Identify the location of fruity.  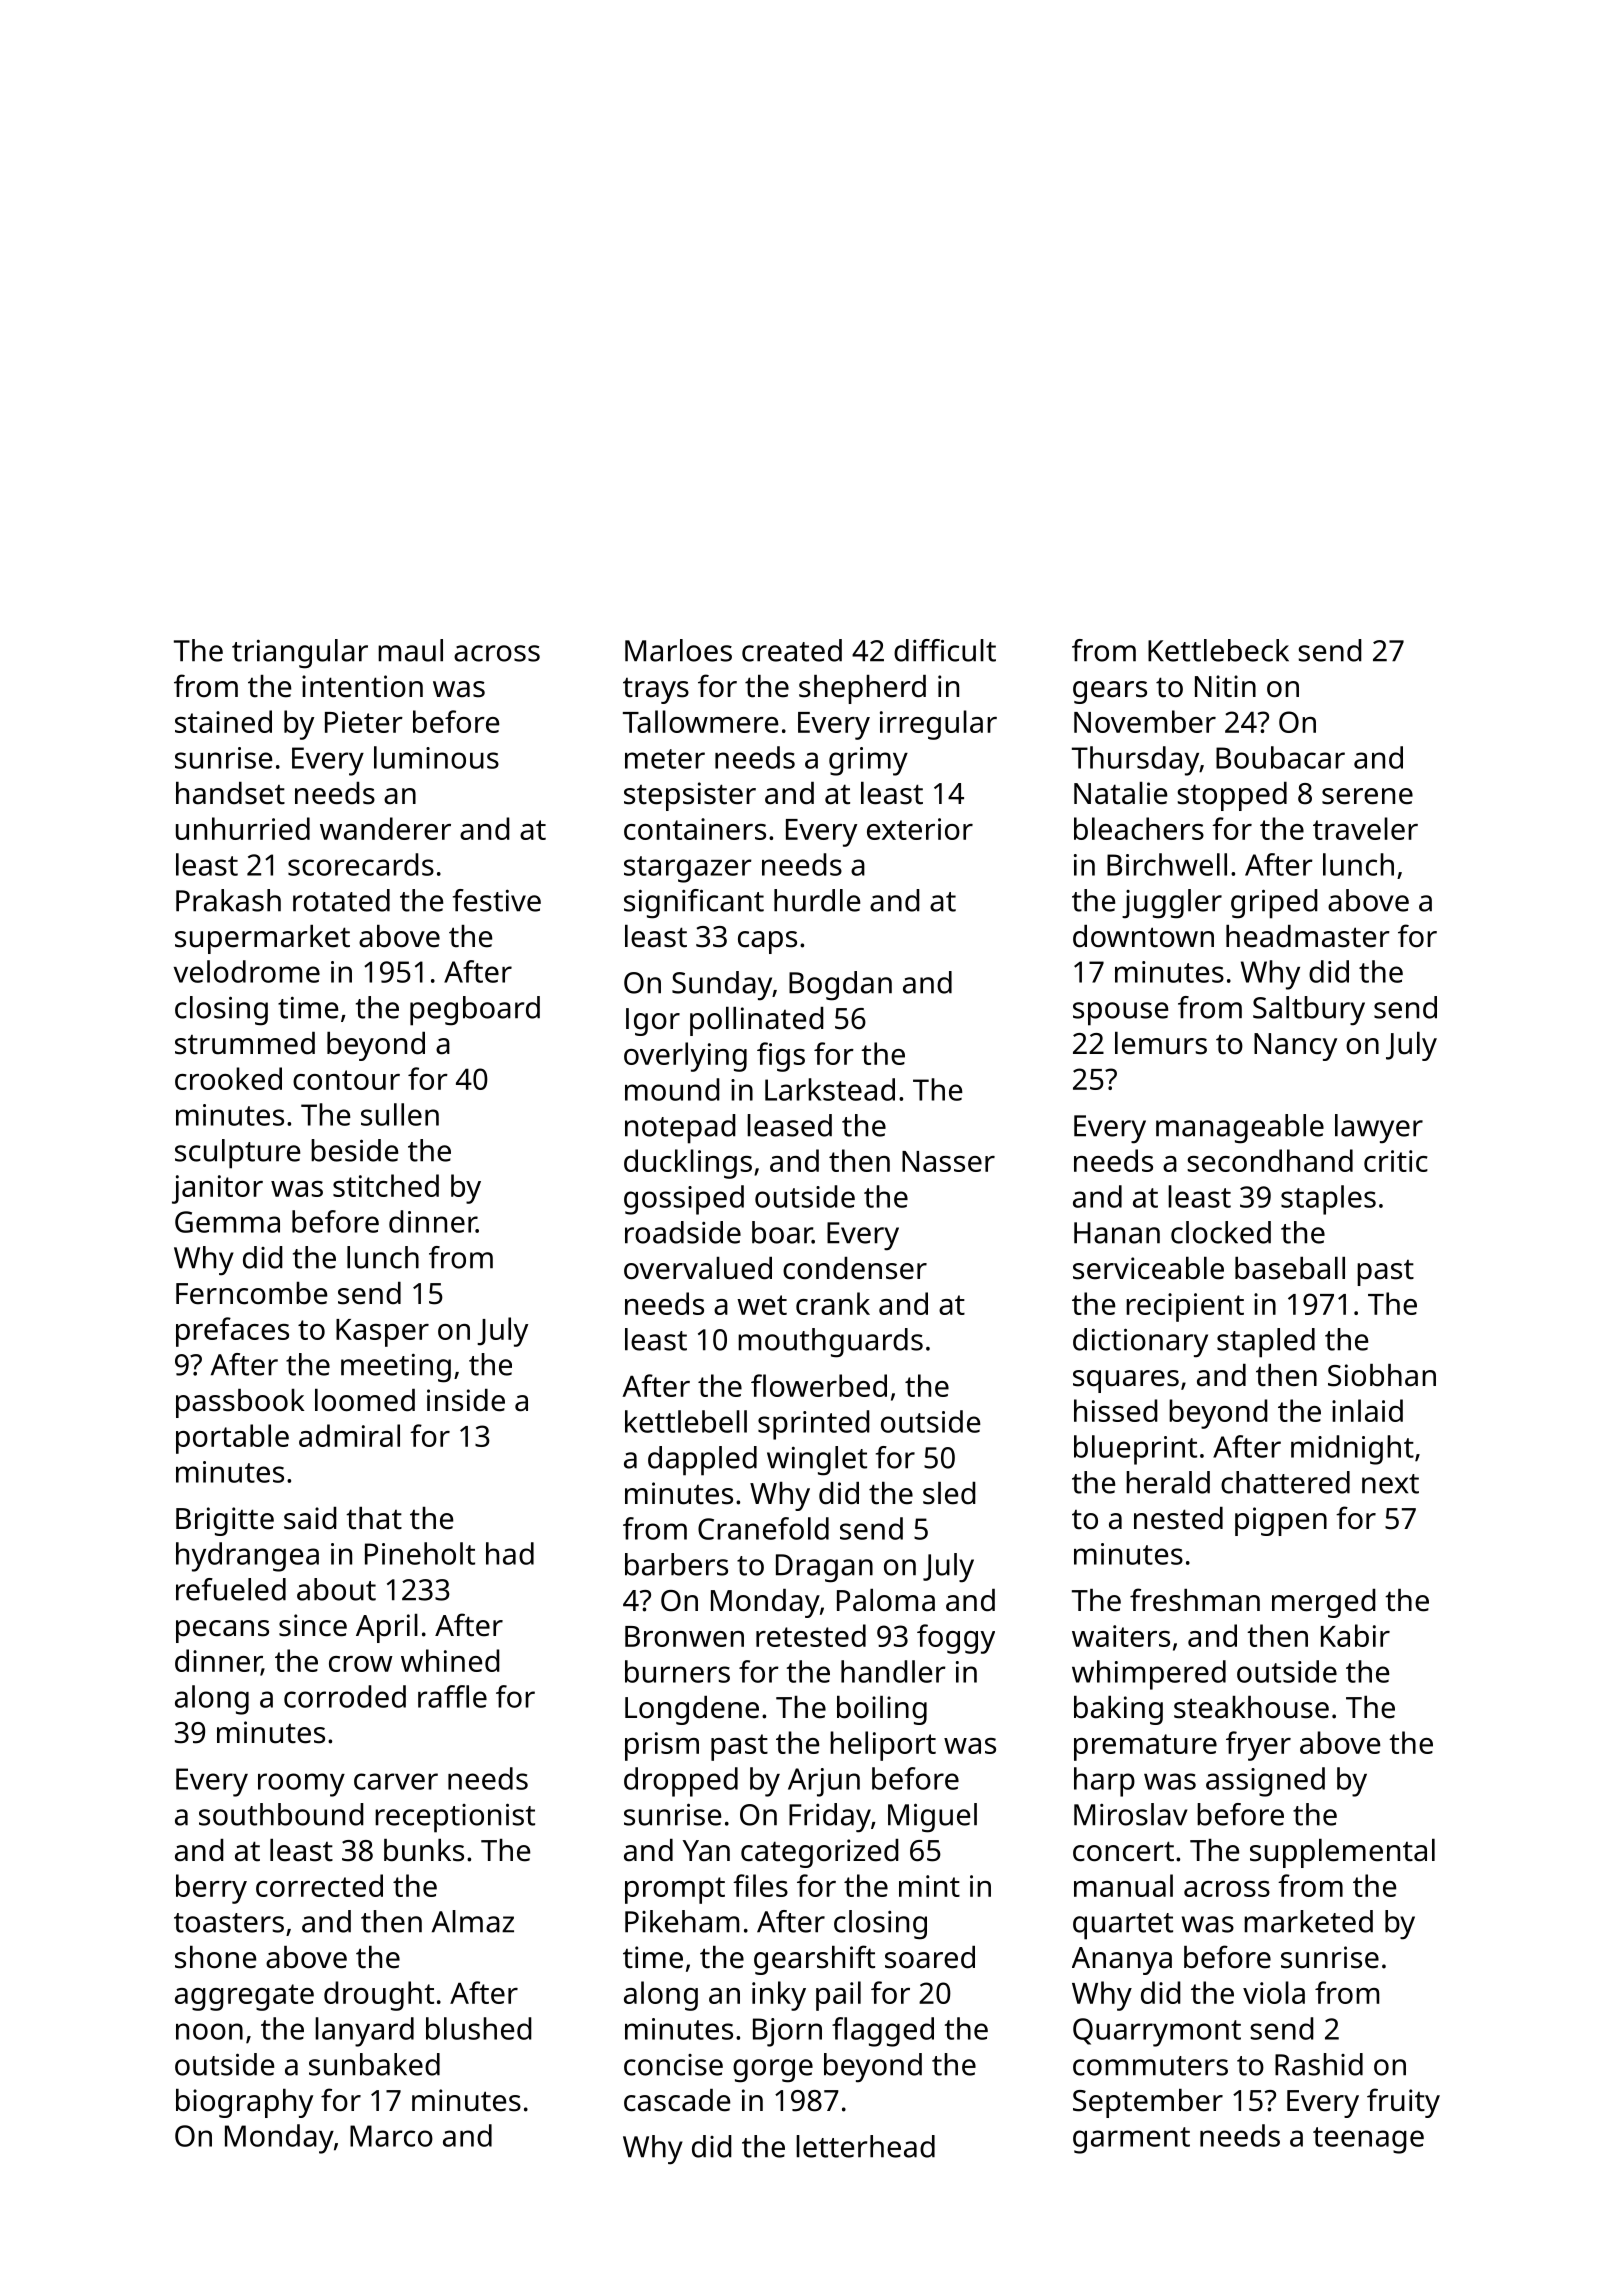
(1403, 2103).
